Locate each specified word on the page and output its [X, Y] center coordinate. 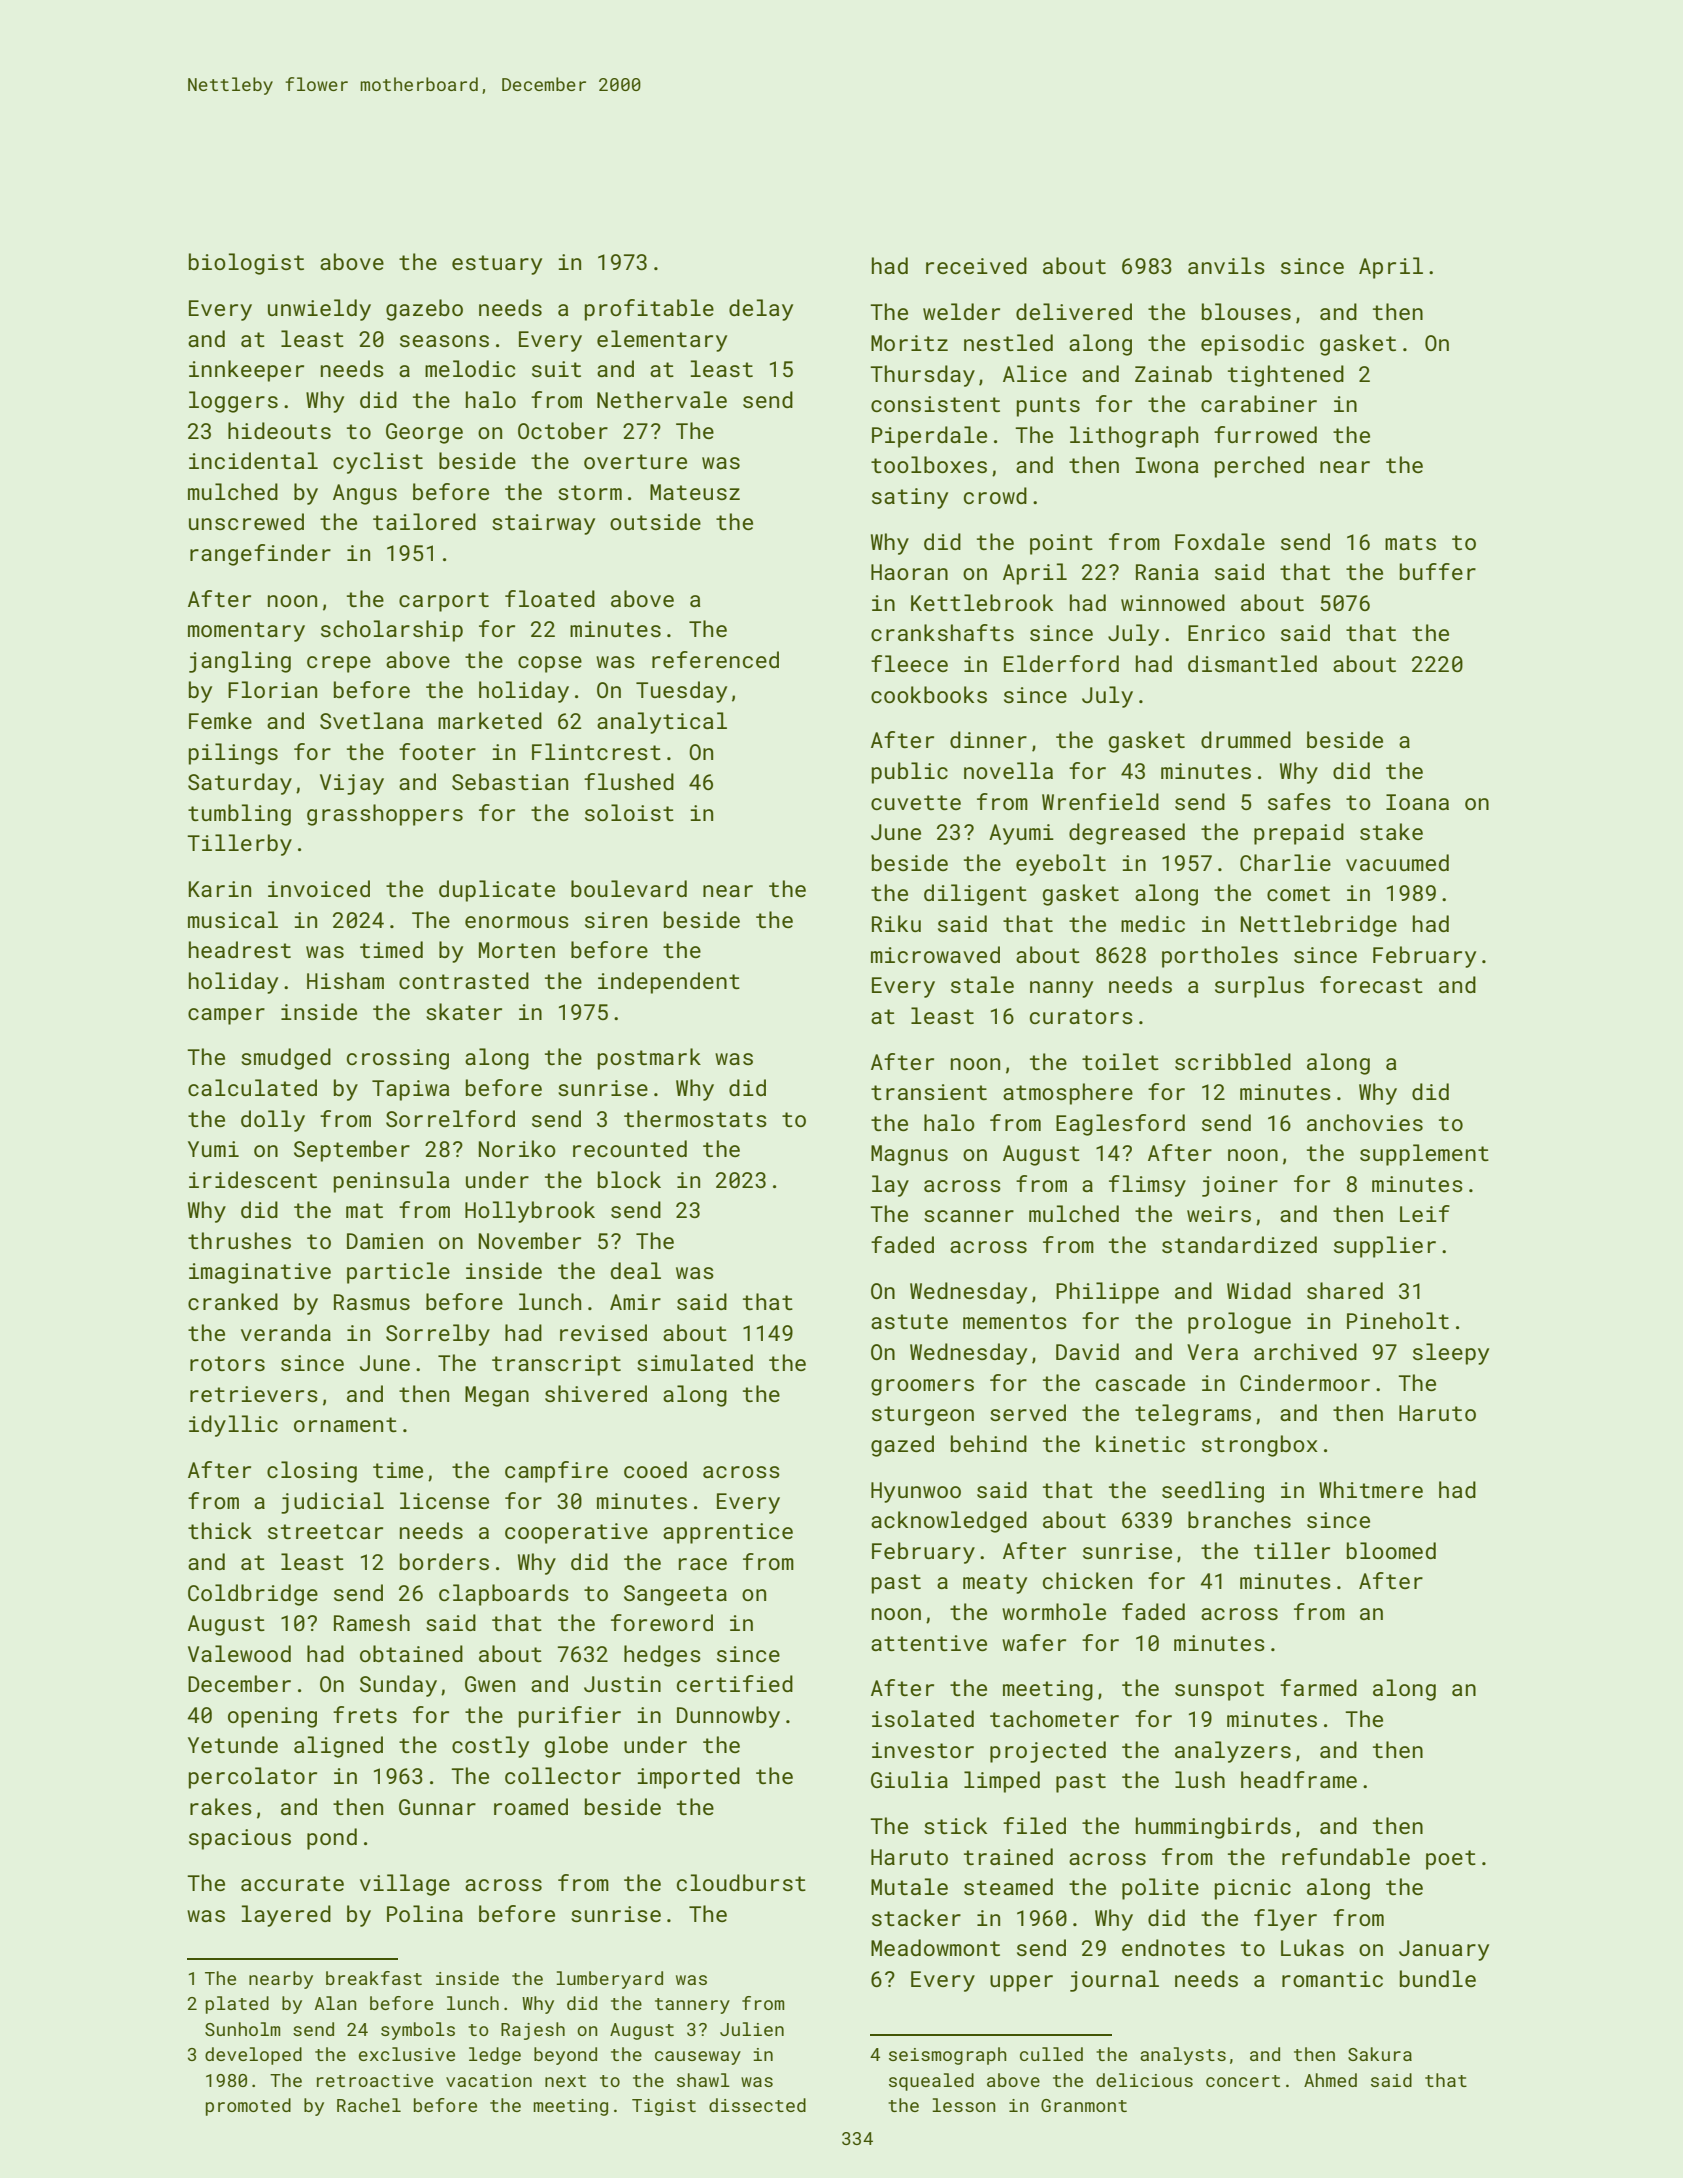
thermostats [695, 1118]
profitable [649, 310]
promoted [248, 2107]
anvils [1226, 265]
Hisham [345, 980]
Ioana [1417, 802]
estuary [497, 265]
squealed [931, 2082]
